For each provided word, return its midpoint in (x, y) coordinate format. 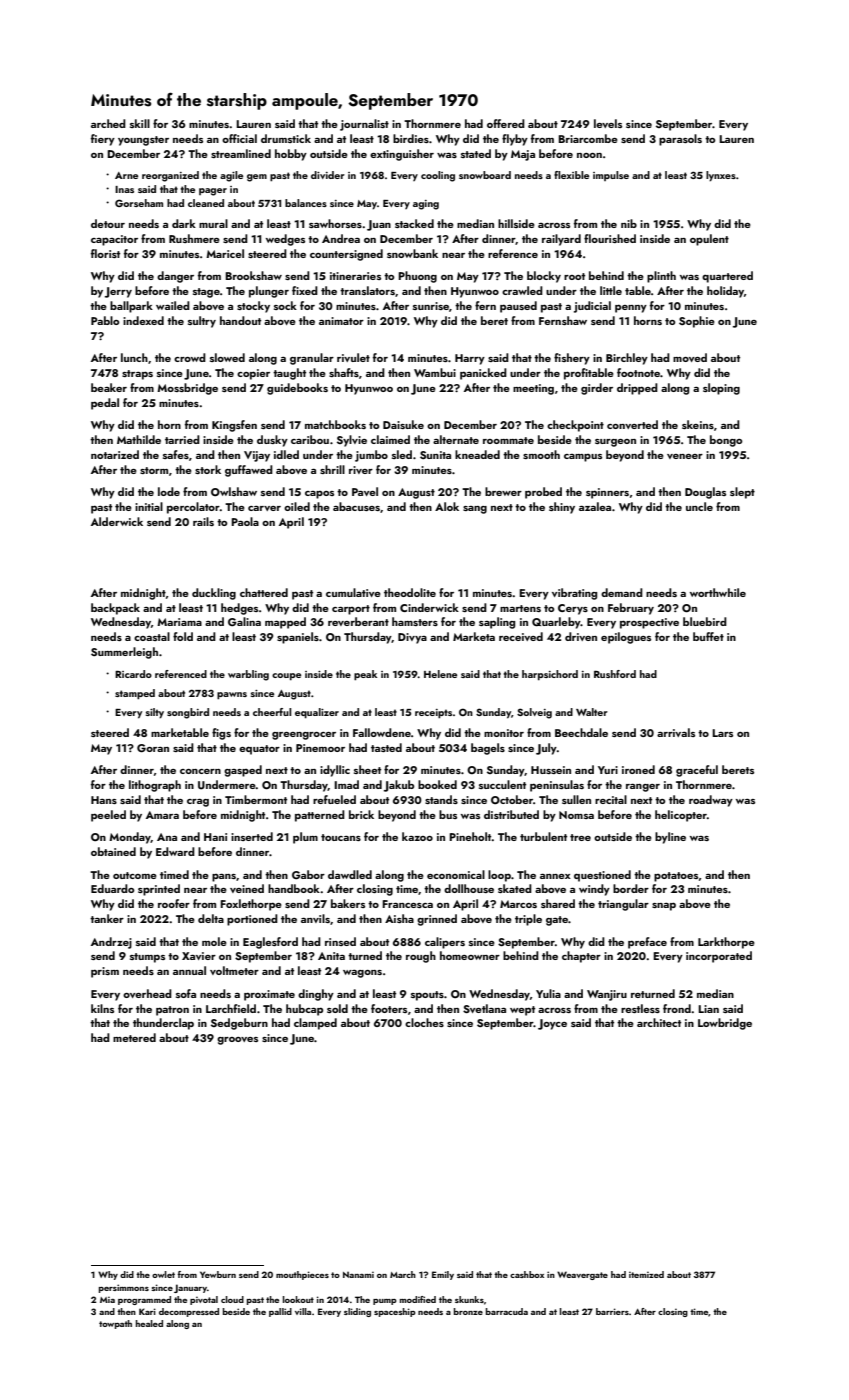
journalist (364, 125)
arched (108, 123)
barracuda (507, 1311)
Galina (244, 621)
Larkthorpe (726, 943)
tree (580, 837)
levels (608, 123)
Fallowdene (382, 732)
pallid (280, 1312)
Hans (104, 800)
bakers (348, 903)
